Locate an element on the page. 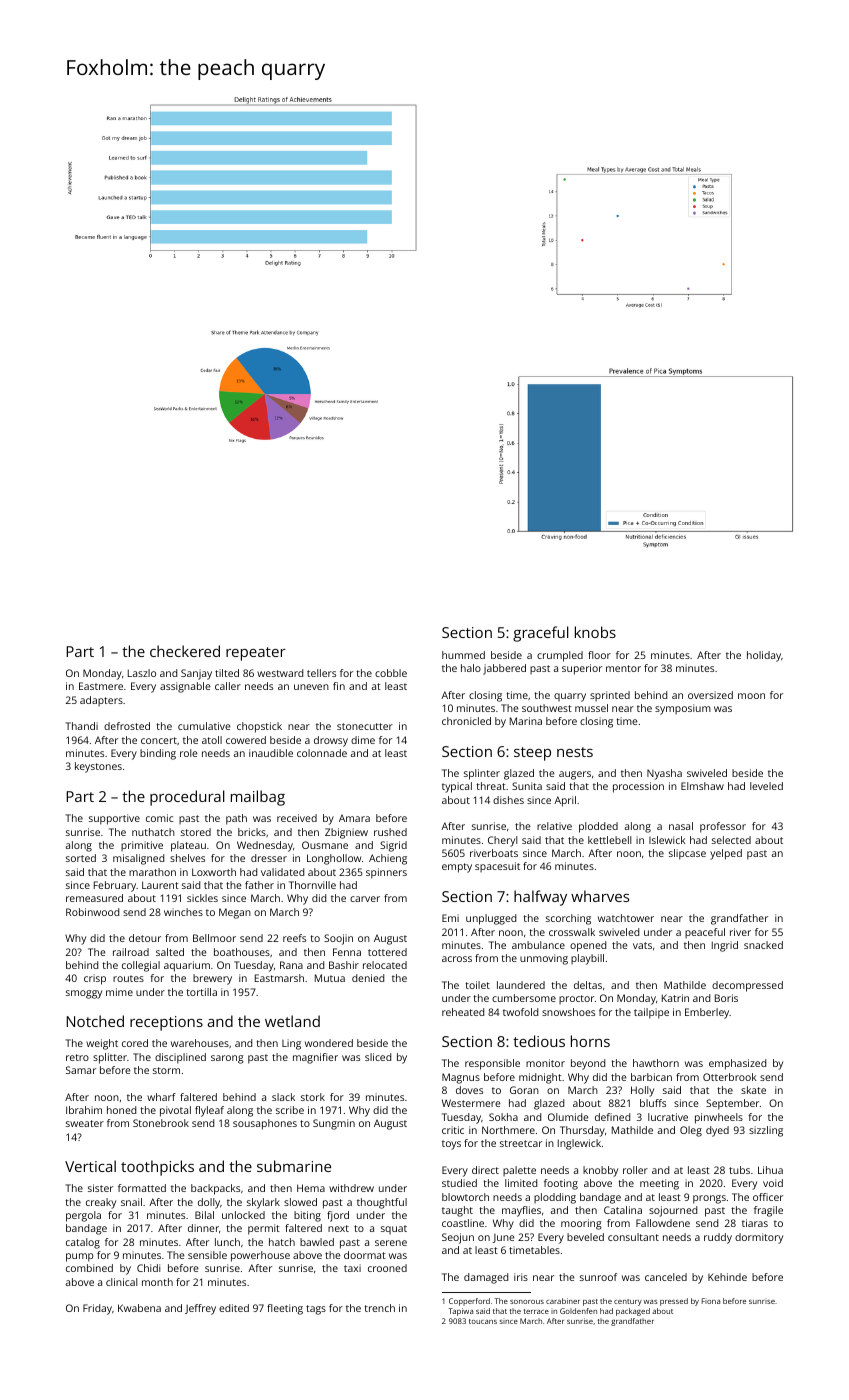  Vertical is located at coordinates (90, 1166).
